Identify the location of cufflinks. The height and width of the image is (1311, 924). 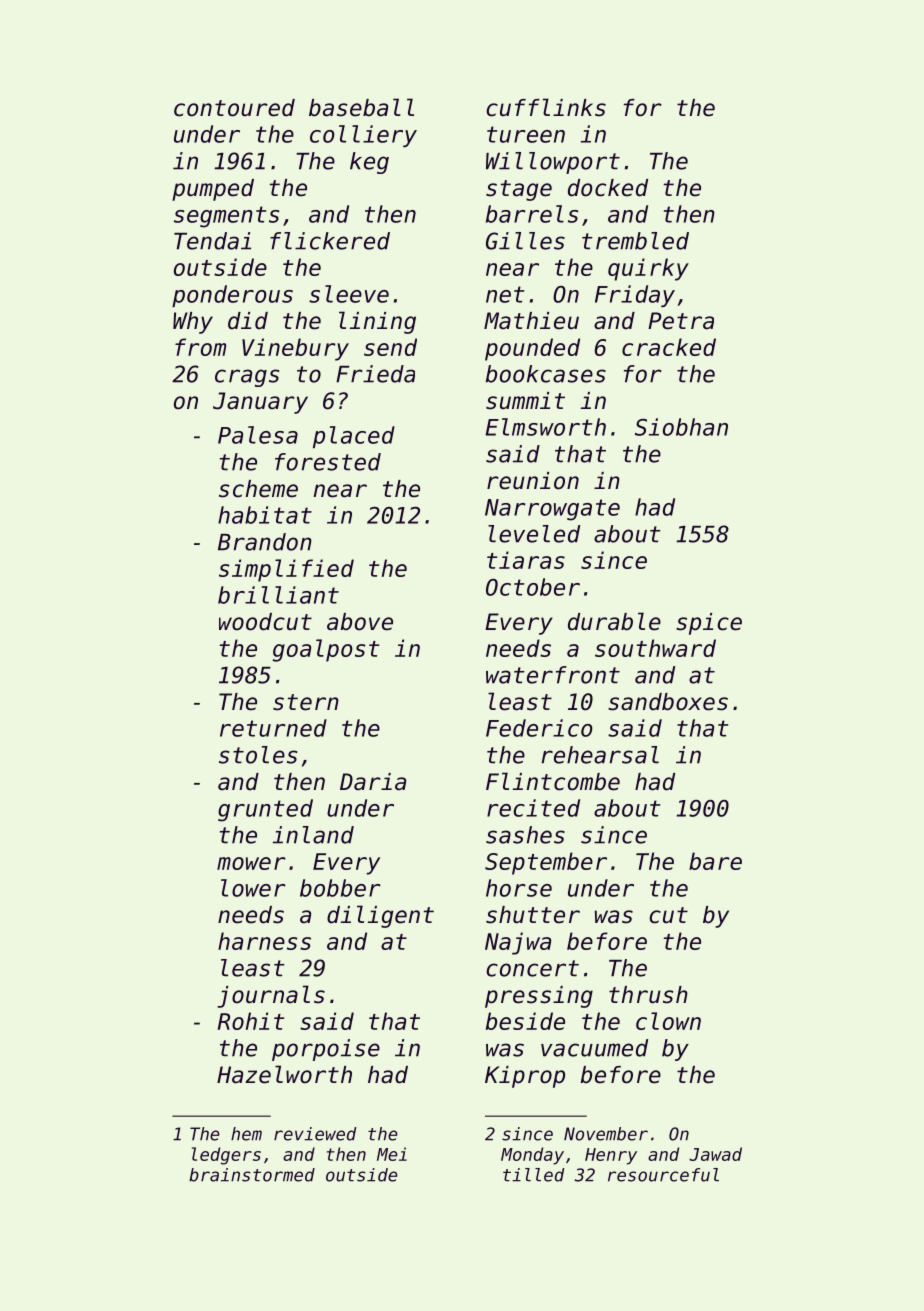
(546, 107).
